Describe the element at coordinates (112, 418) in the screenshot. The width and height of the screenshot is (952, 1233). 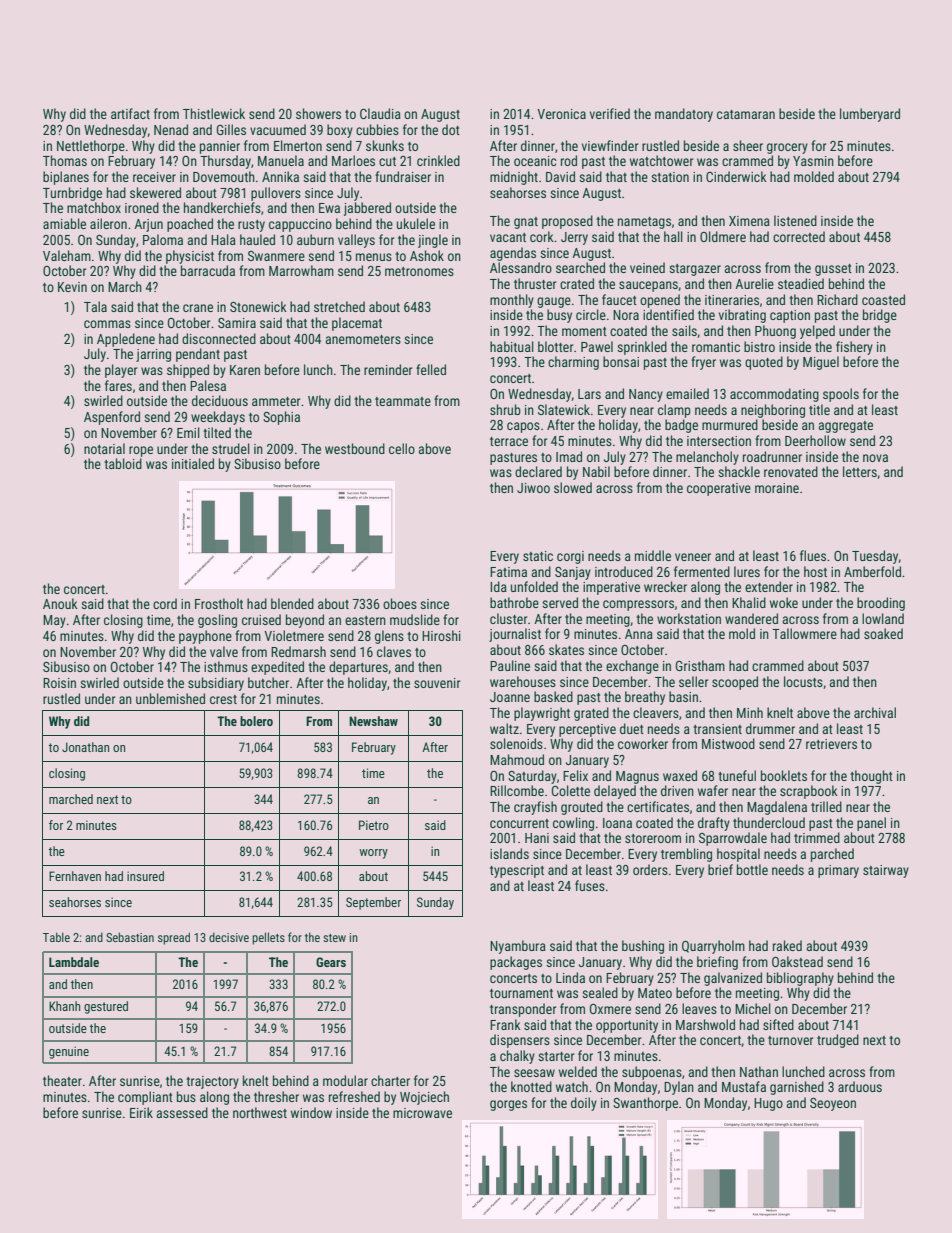
I see `Aspenford` at that location.
